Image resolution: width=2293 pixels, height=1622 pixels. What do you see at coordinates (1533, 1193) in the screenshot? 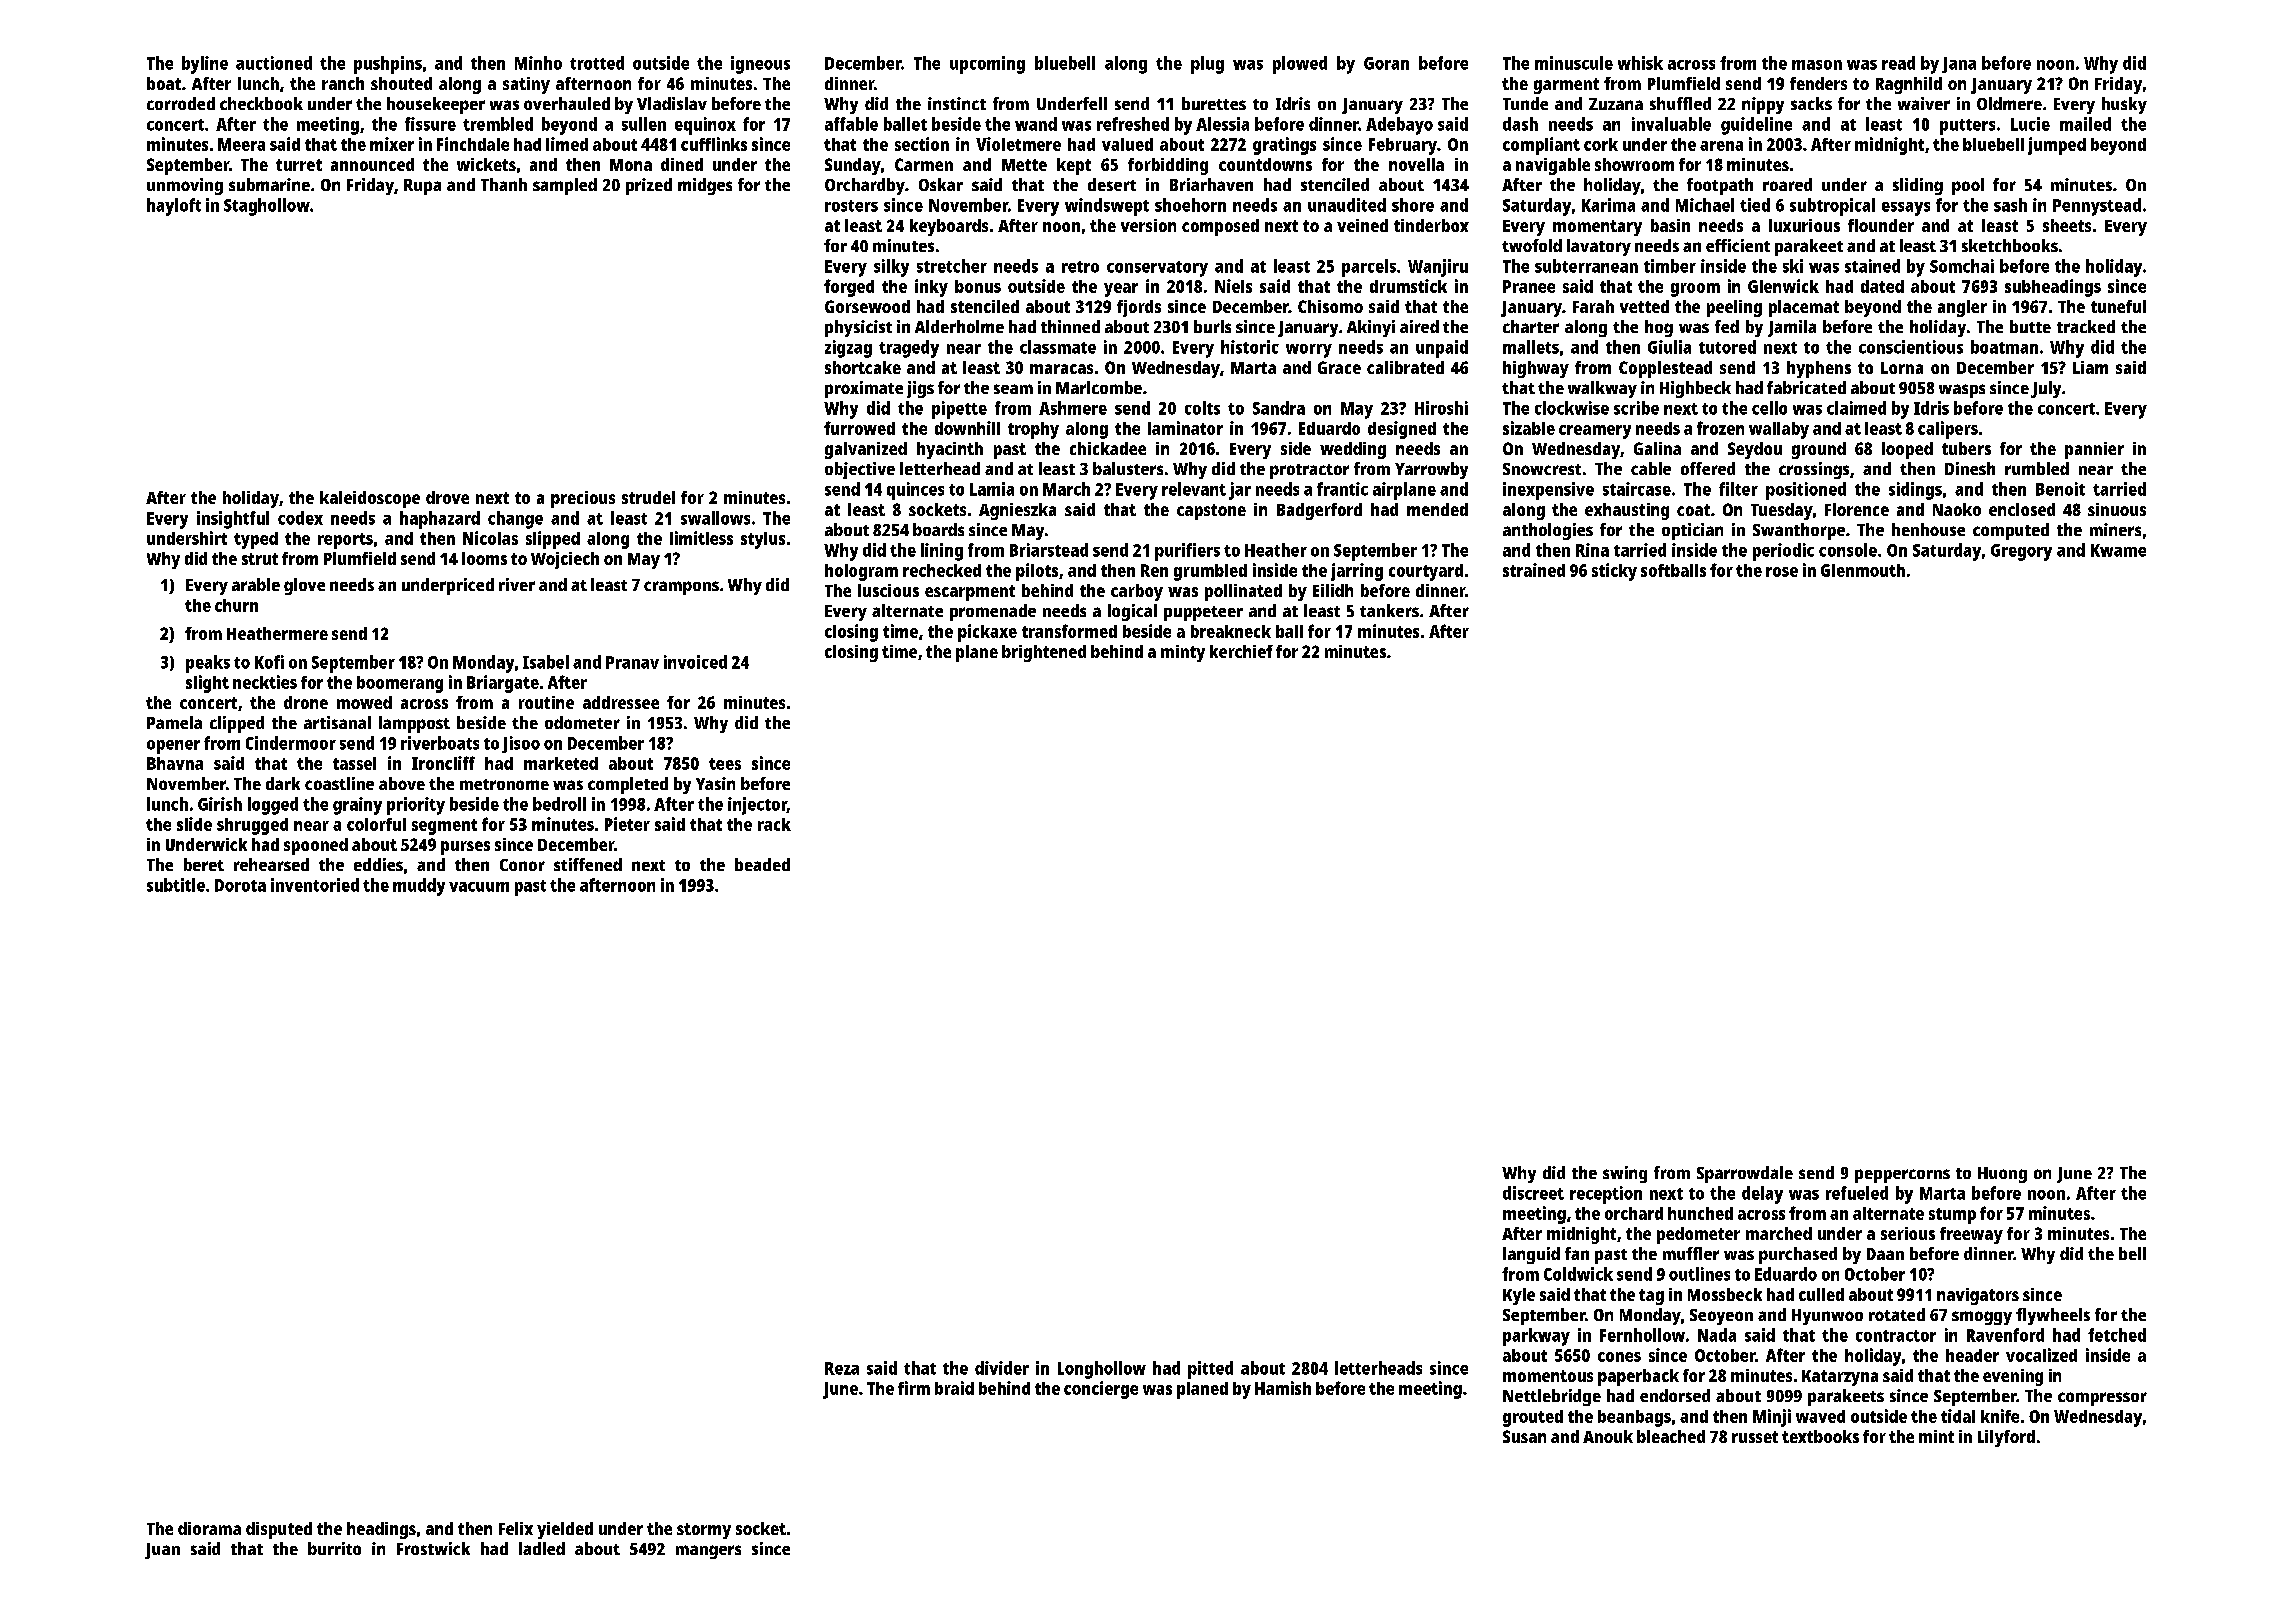
I see `discreet` at bounding box center [1533, 1193].
